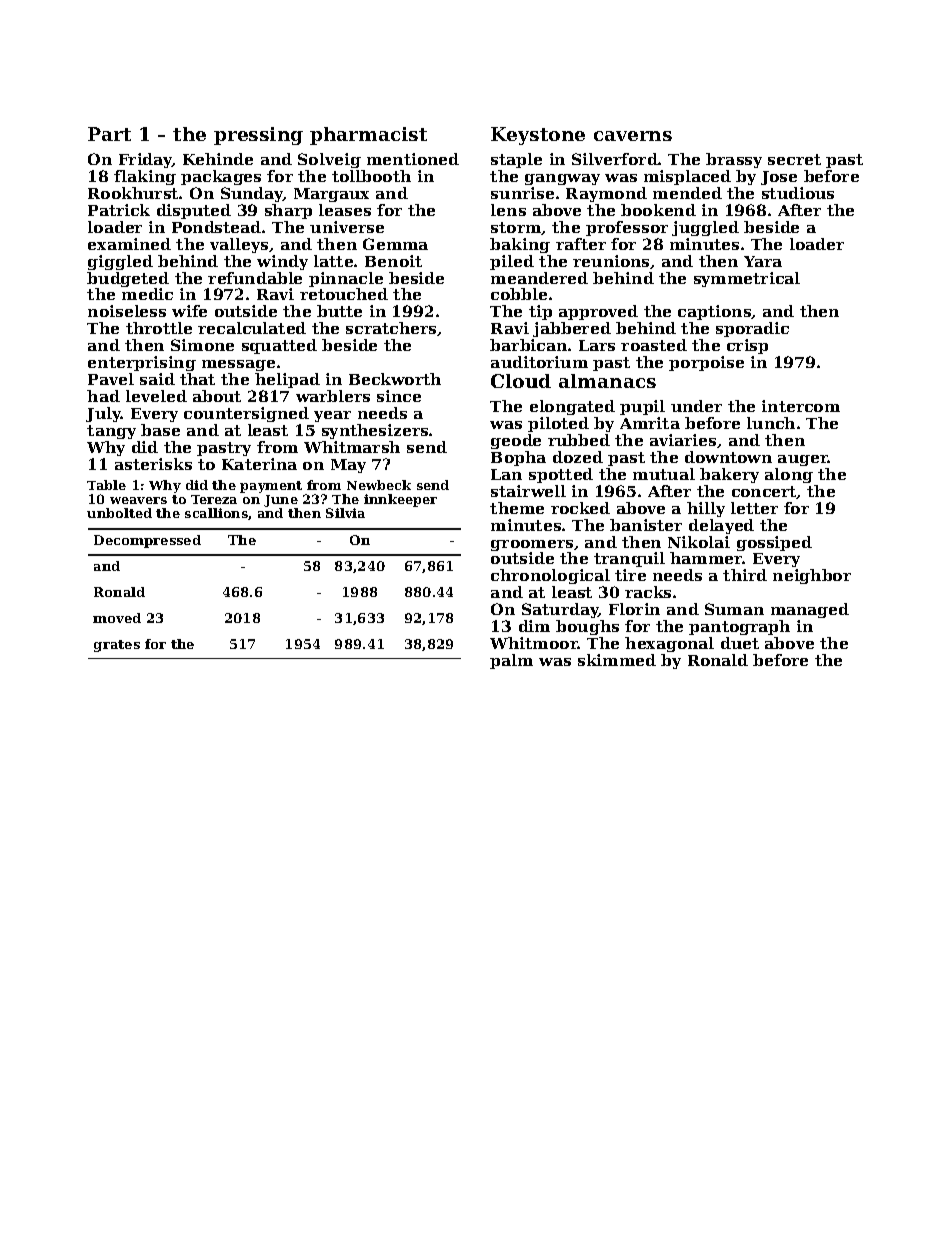 This screenshot has height=1233, width=952. I want to click on palm, so click(511, 661).
